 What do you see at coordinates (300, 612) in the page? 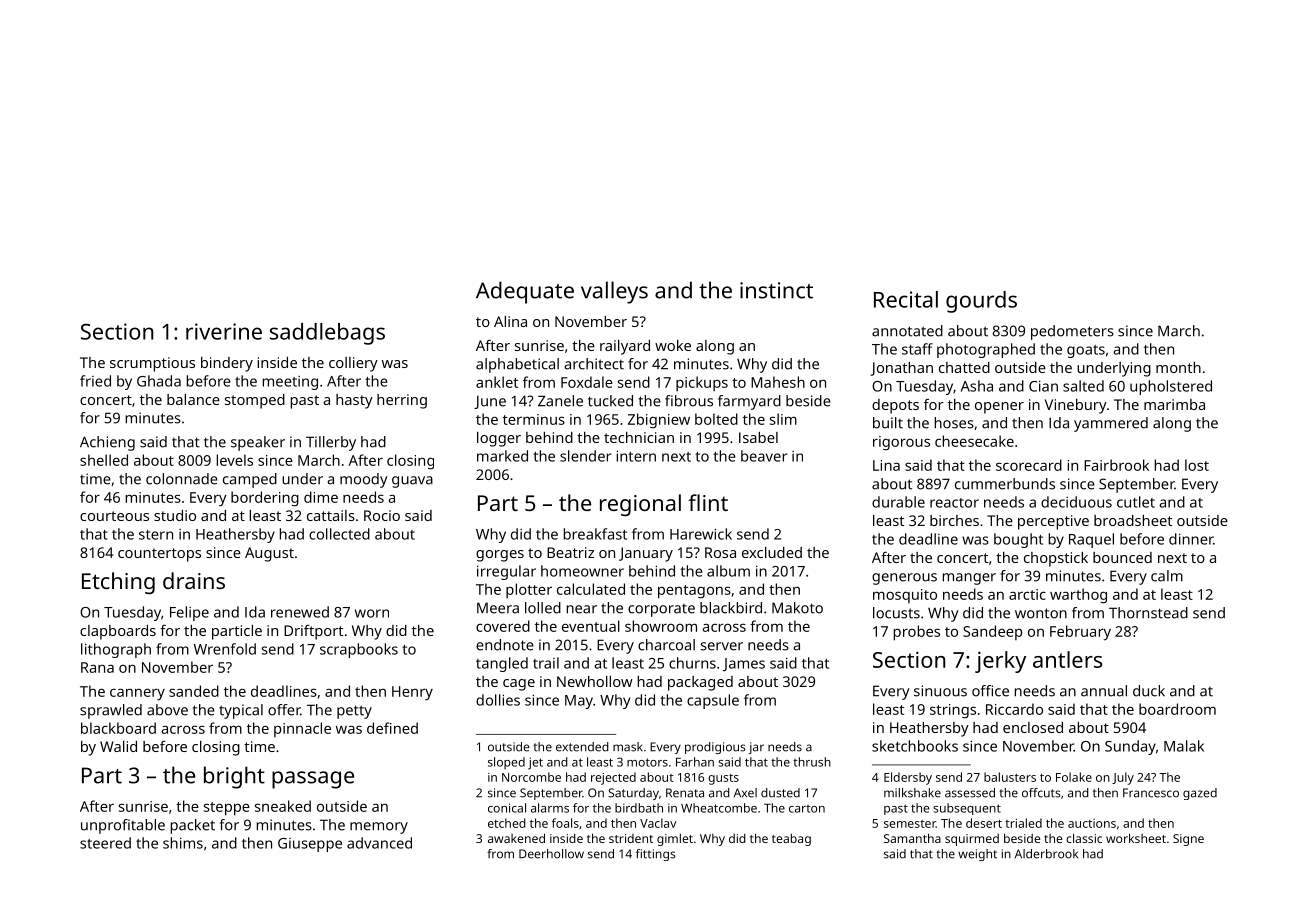
I see `renewed` at bounding box center [300, 612].
